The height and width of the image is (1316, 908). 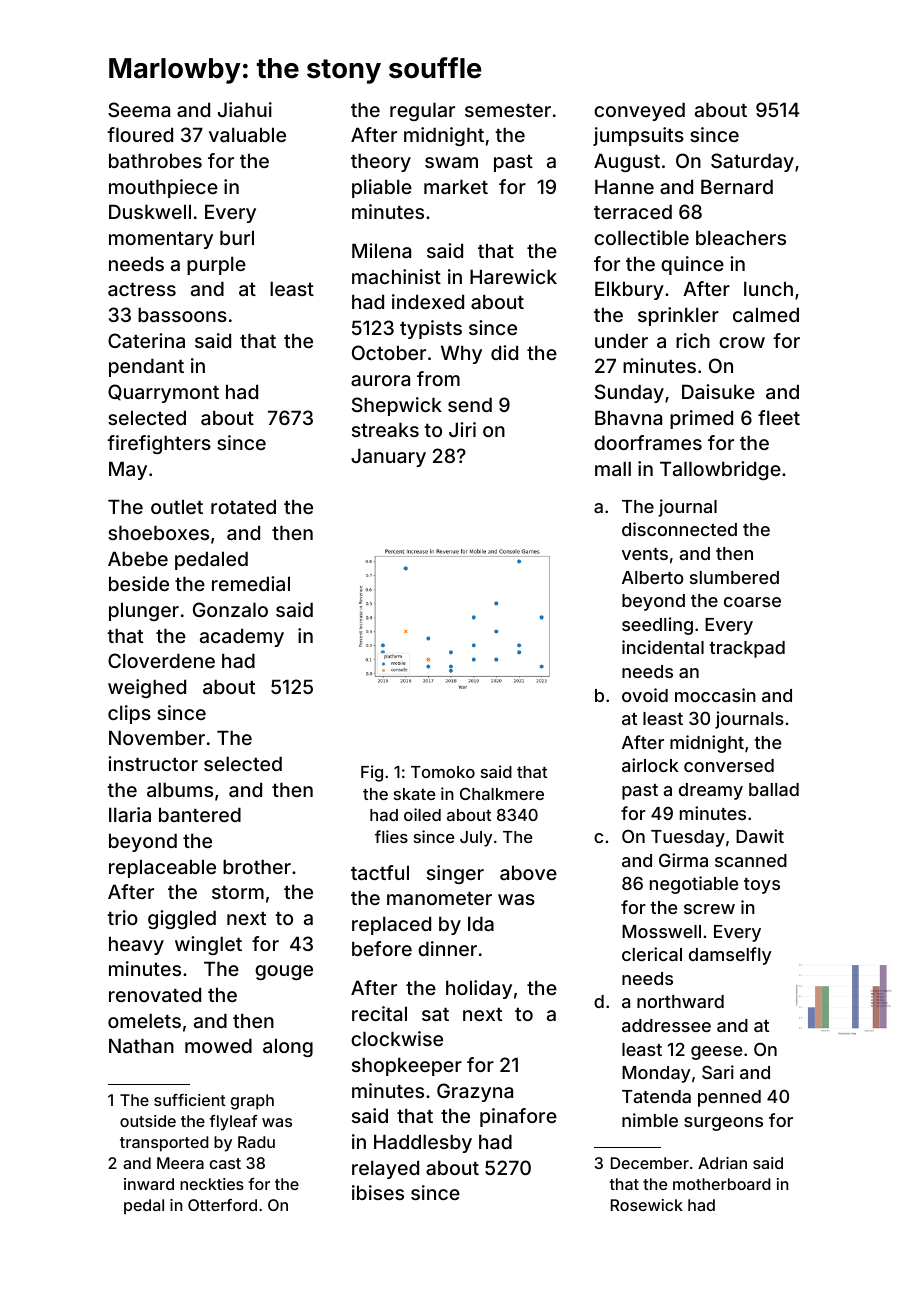 What do you see at coordinates (148, 1121) in the image?
I see `outside` at bounding box center [148, 1121].
